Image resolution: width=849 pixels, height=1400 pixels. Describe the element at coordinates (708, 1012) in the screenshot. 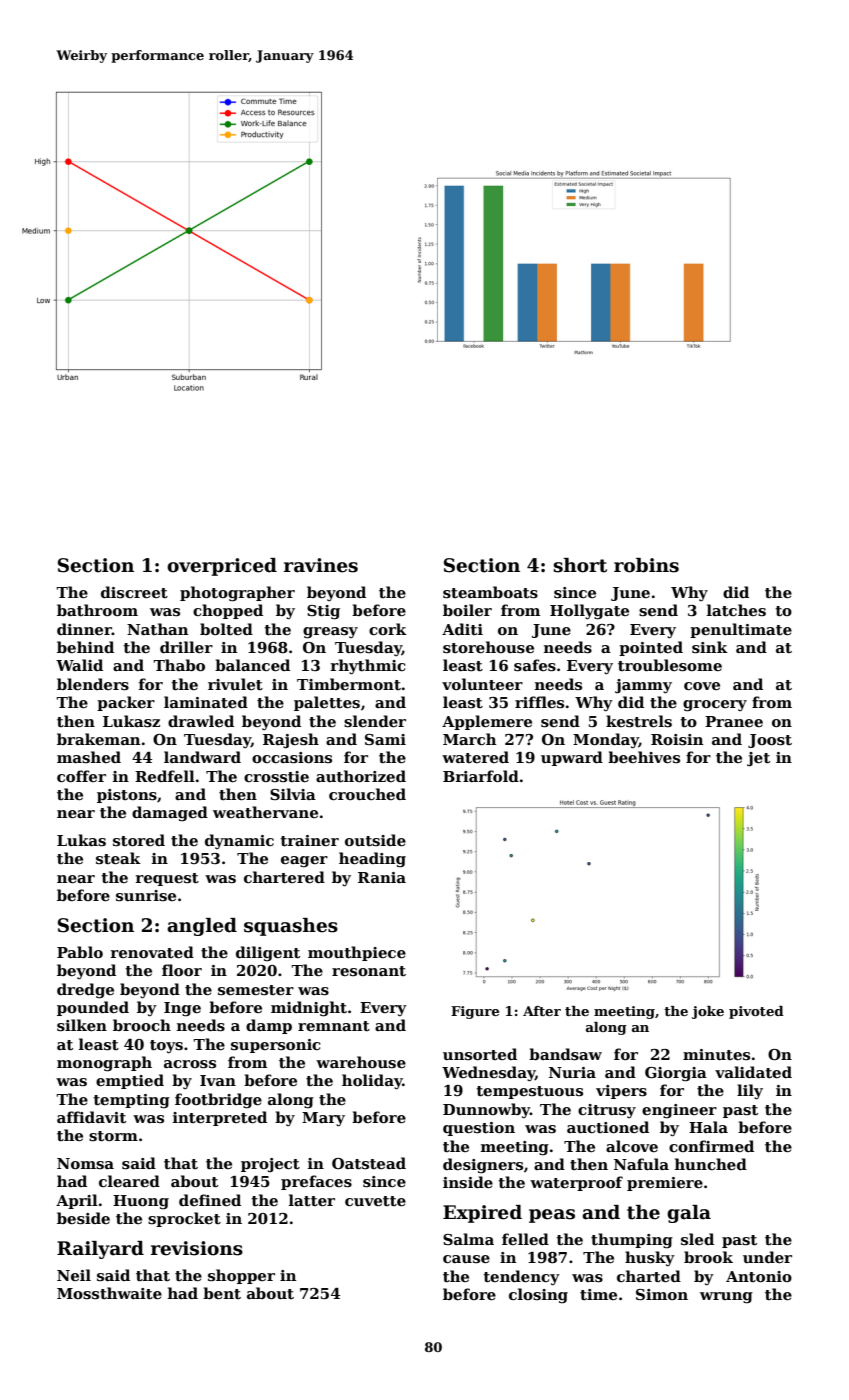

I see `joke` at that location.
